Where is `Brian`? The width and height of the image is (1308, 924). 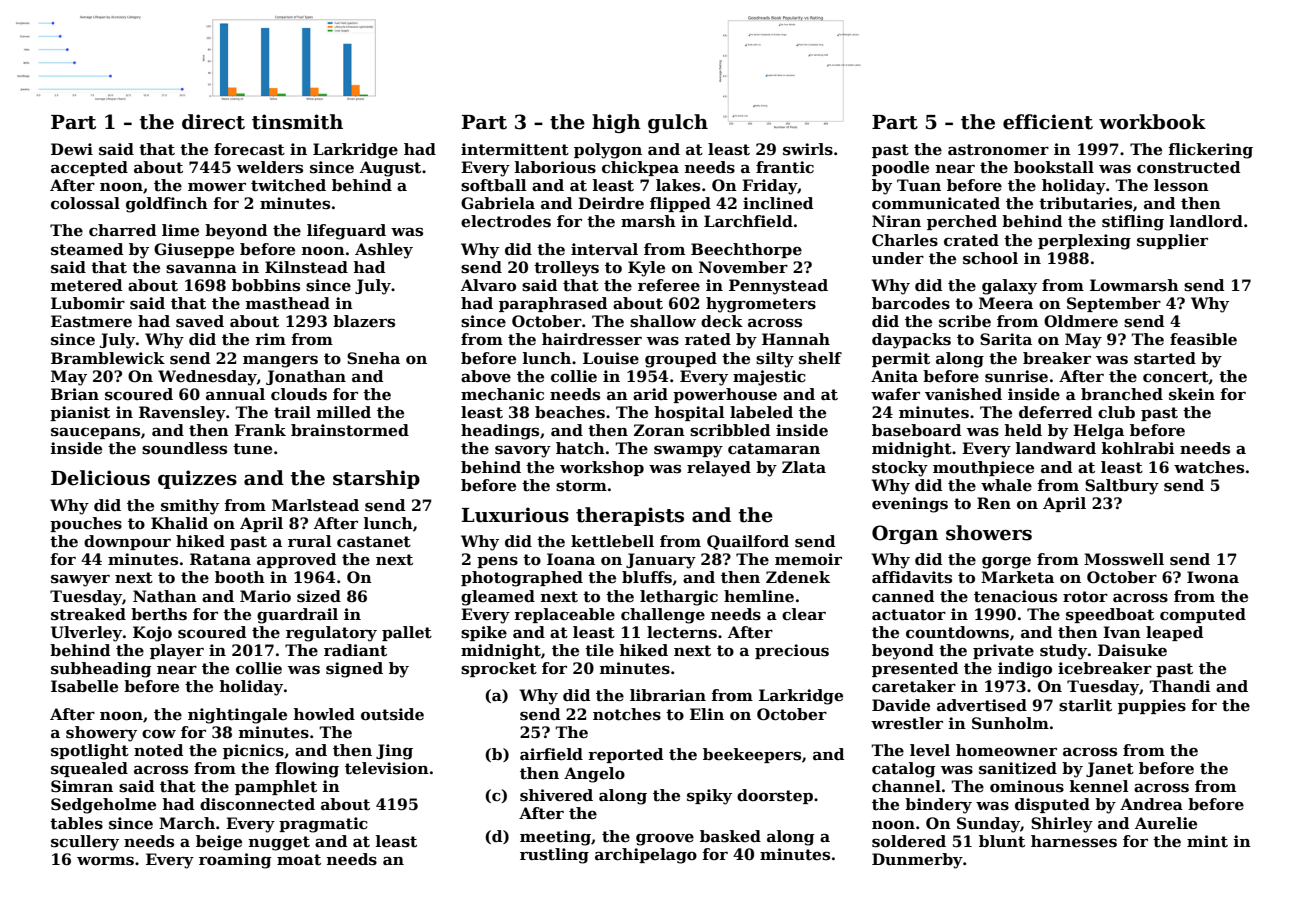
Brian is located at coordinates (75, 394).
